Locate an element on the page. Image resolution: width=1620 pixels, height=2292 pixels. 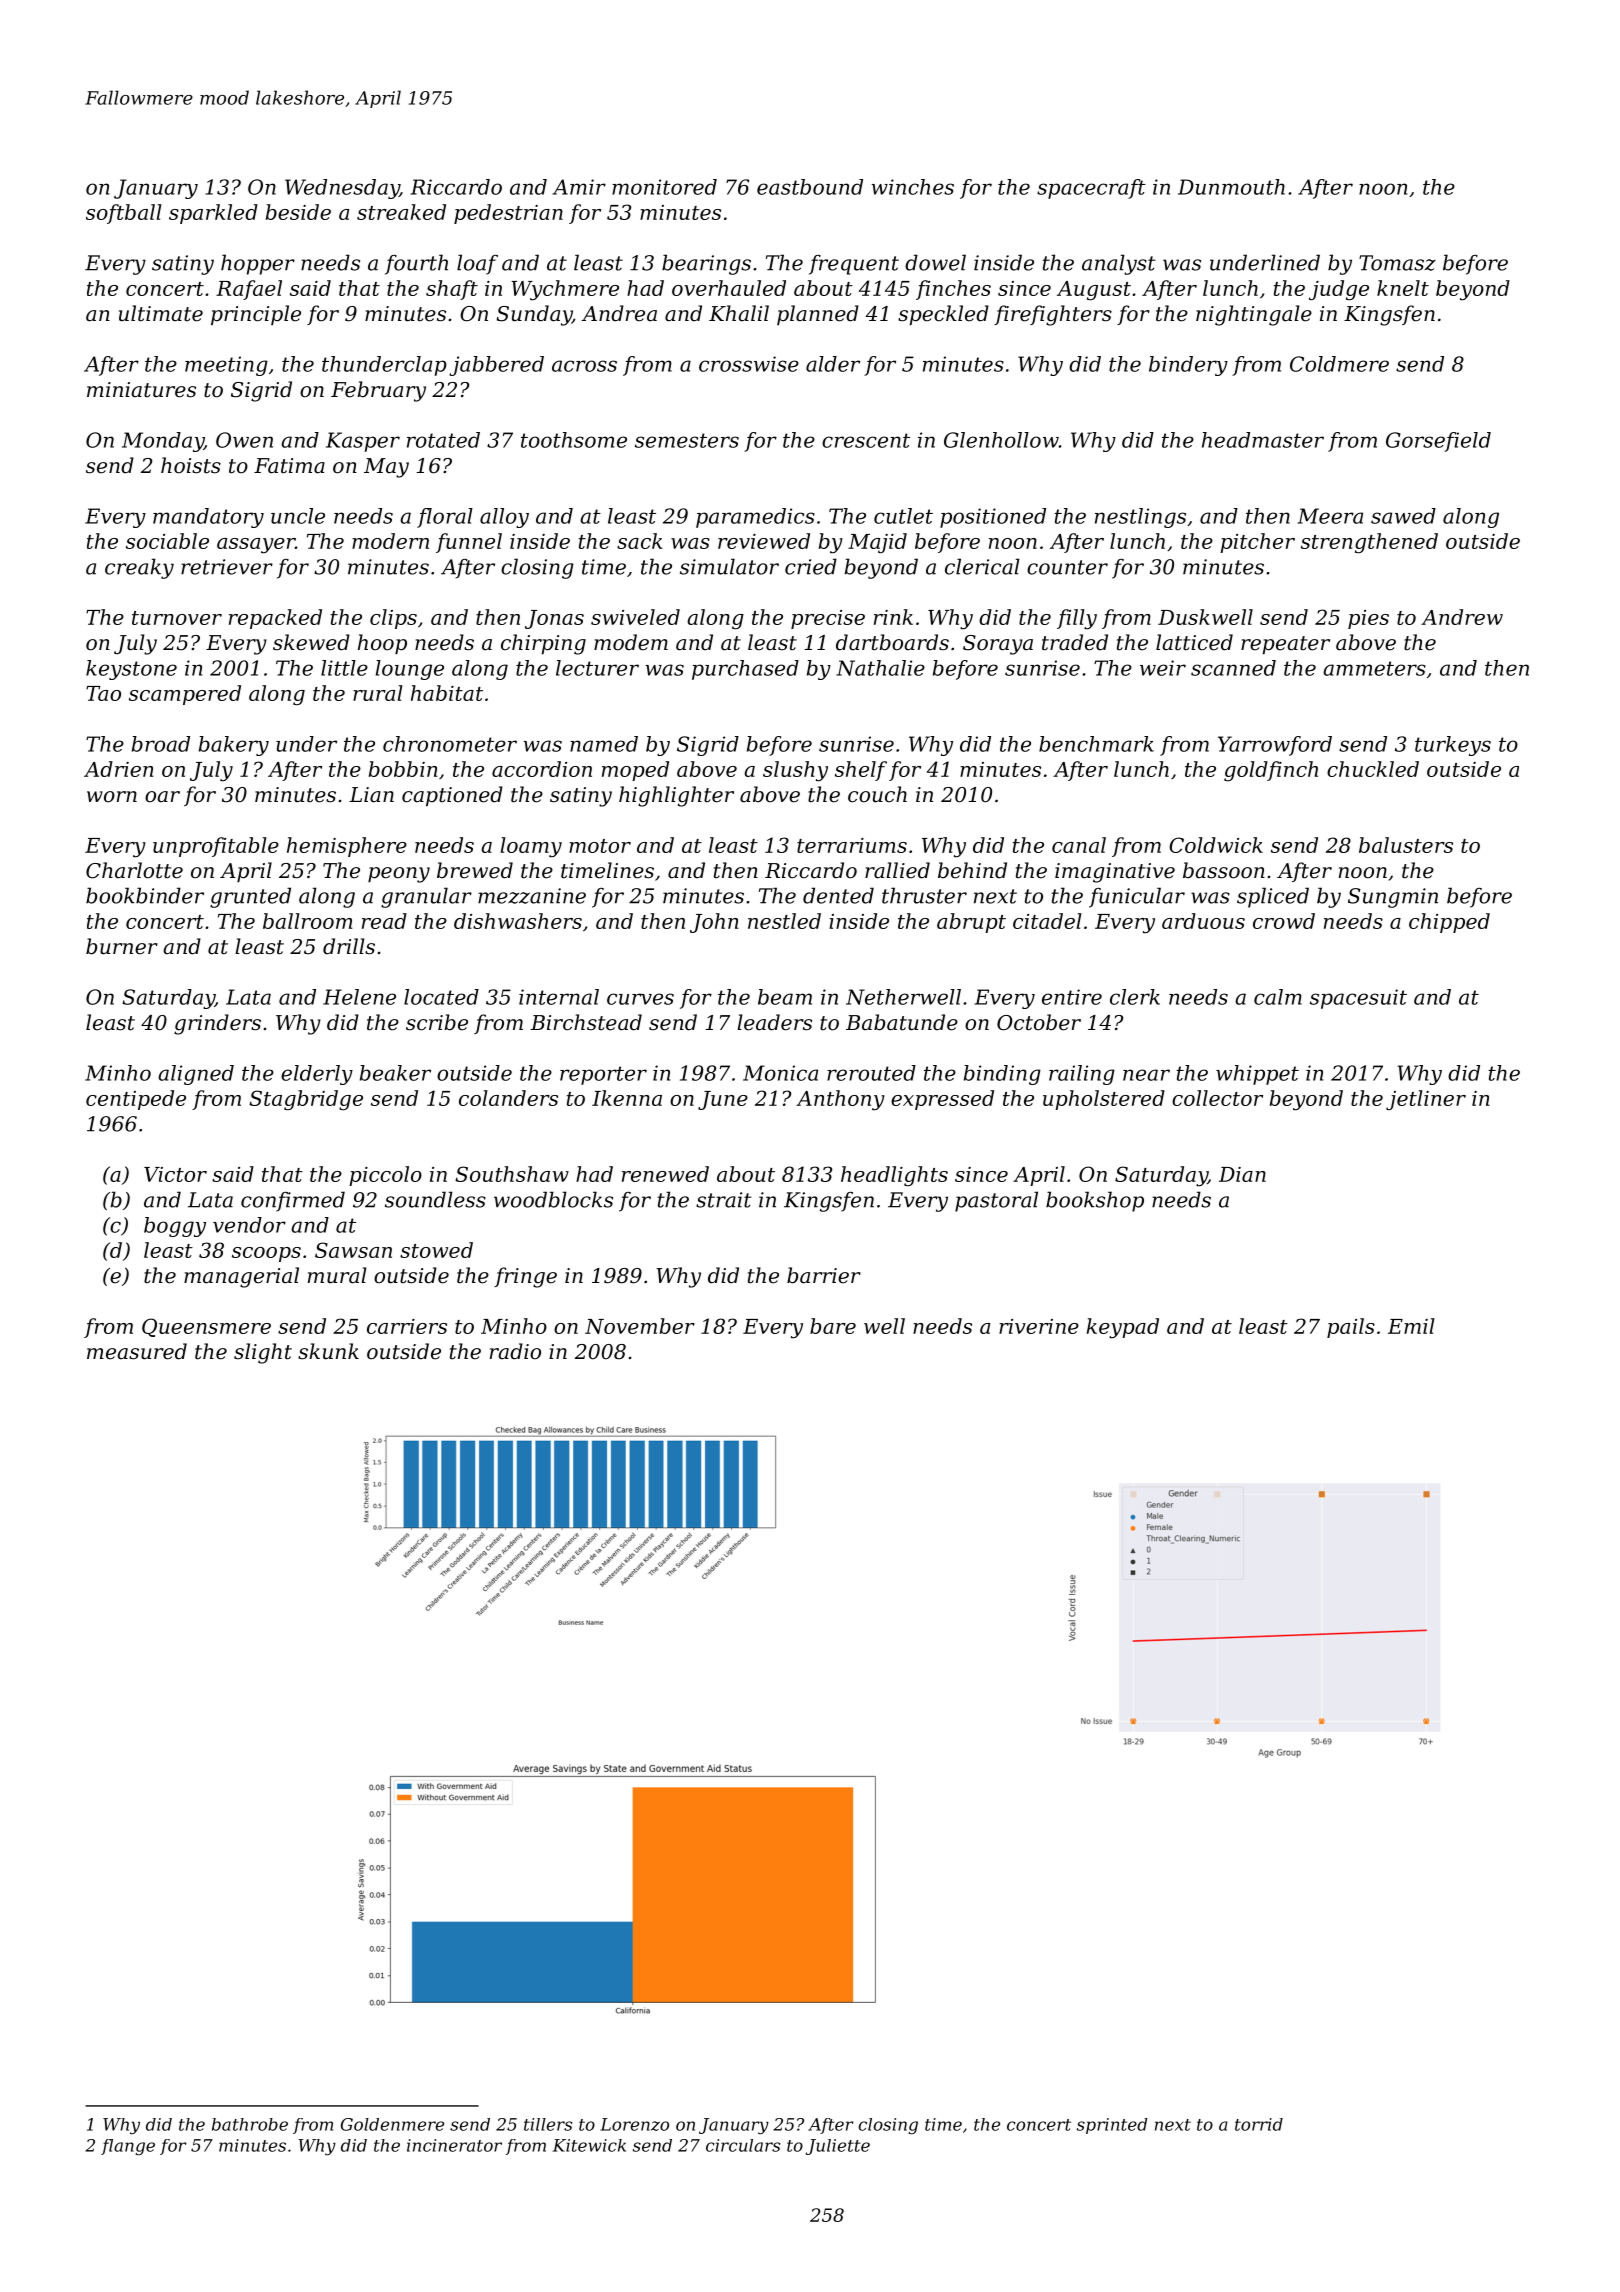
riverine is located at coordinates (1039, 1326).
